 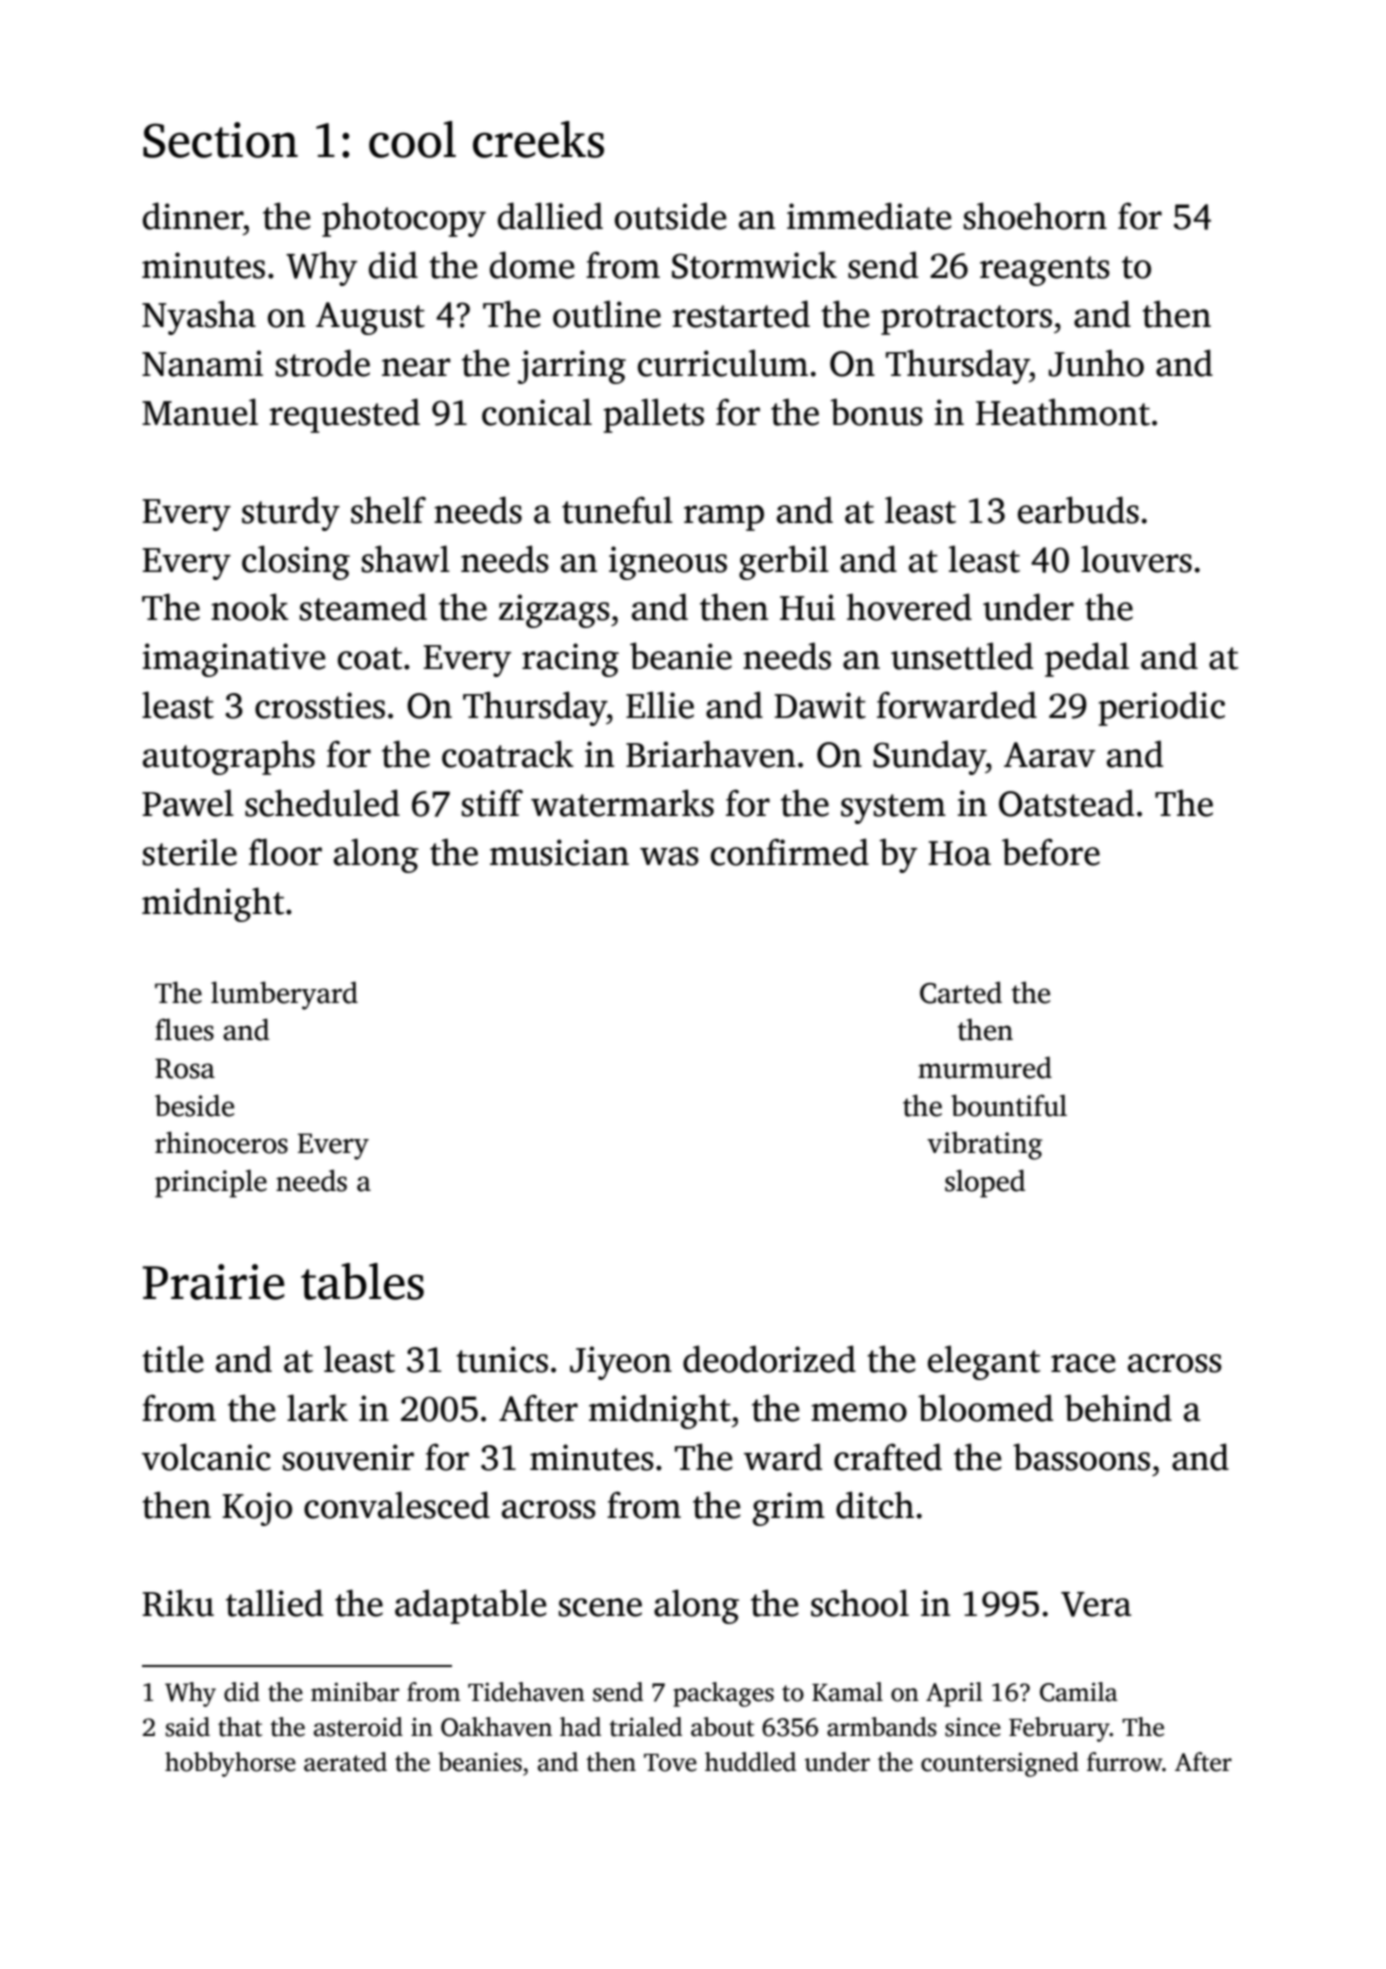 I want to click on behind, so click(x=1118, y=1408).
